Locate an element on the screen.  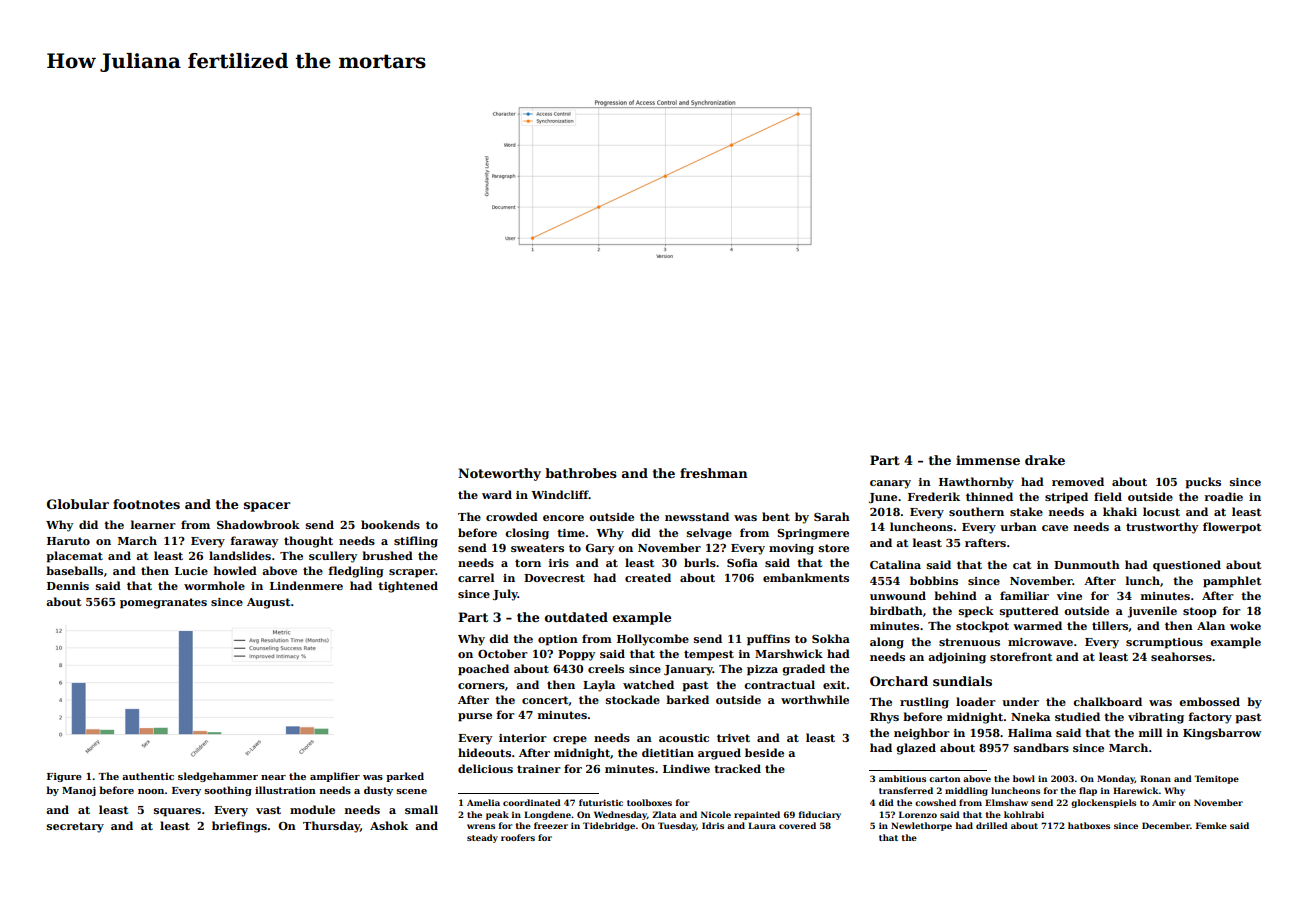
roadie is located at coordinates (1223, 496).
